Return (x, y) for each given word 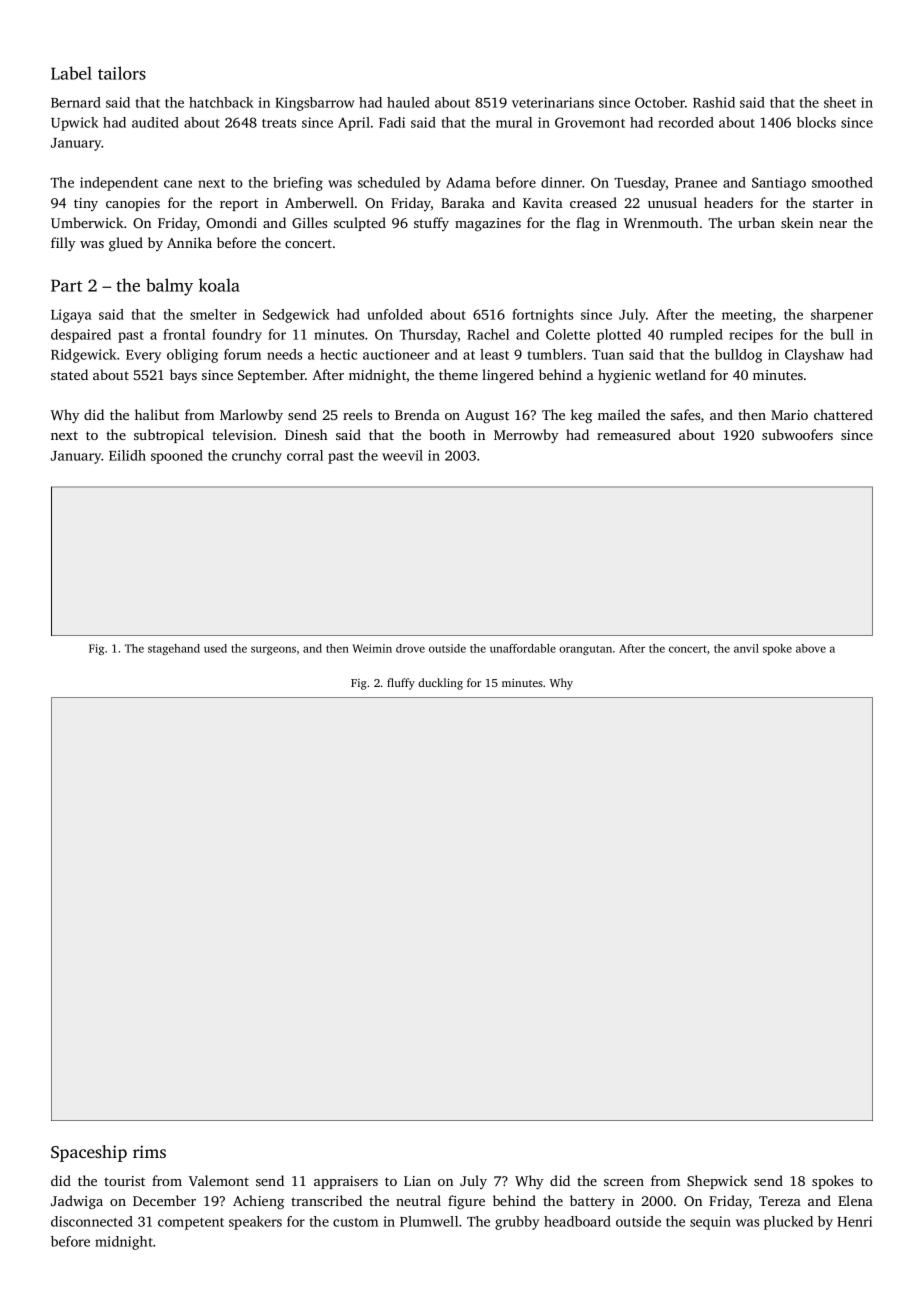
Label (71, 73)
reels (357, 414)
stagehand (174, 649)
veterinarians (553, 102)
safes (685, 414)
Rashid (714, 102)
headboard (577, 1221)
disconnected (92, 1221)
